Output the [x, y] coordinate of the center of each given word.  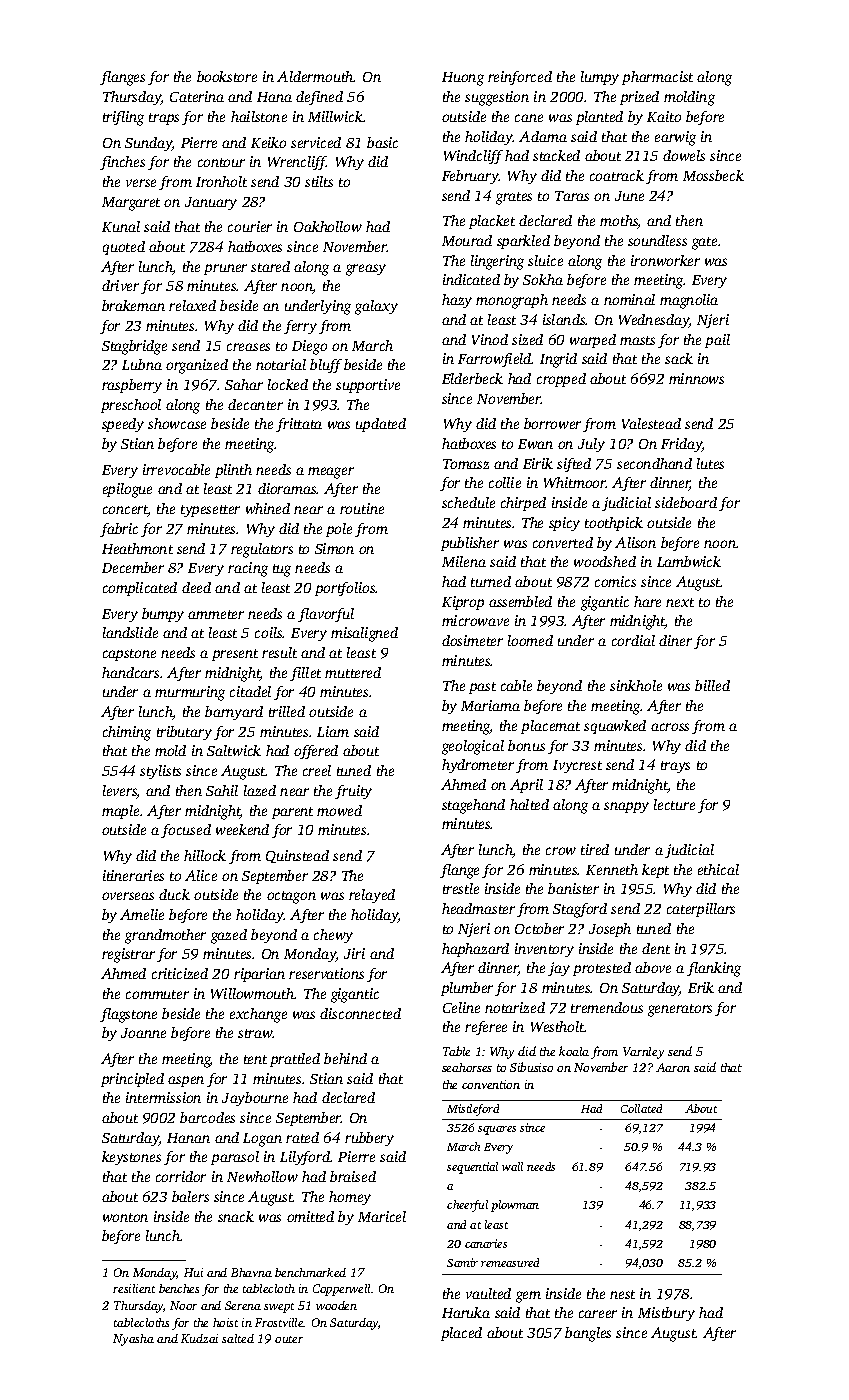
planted [599, 118]
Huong [463, 79]
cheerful [467, 1206]
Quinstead [297, 856]
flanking [714, 969]
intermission [163, 1097]
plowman [515, 1206]
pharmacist [657, 78]
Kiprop [463, 603]
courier [250, 226]
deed [196, 587]
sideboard [686, 502]
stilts [319, 181]
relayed [372, 896]
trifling [123, 118]
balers [190, 1196]
